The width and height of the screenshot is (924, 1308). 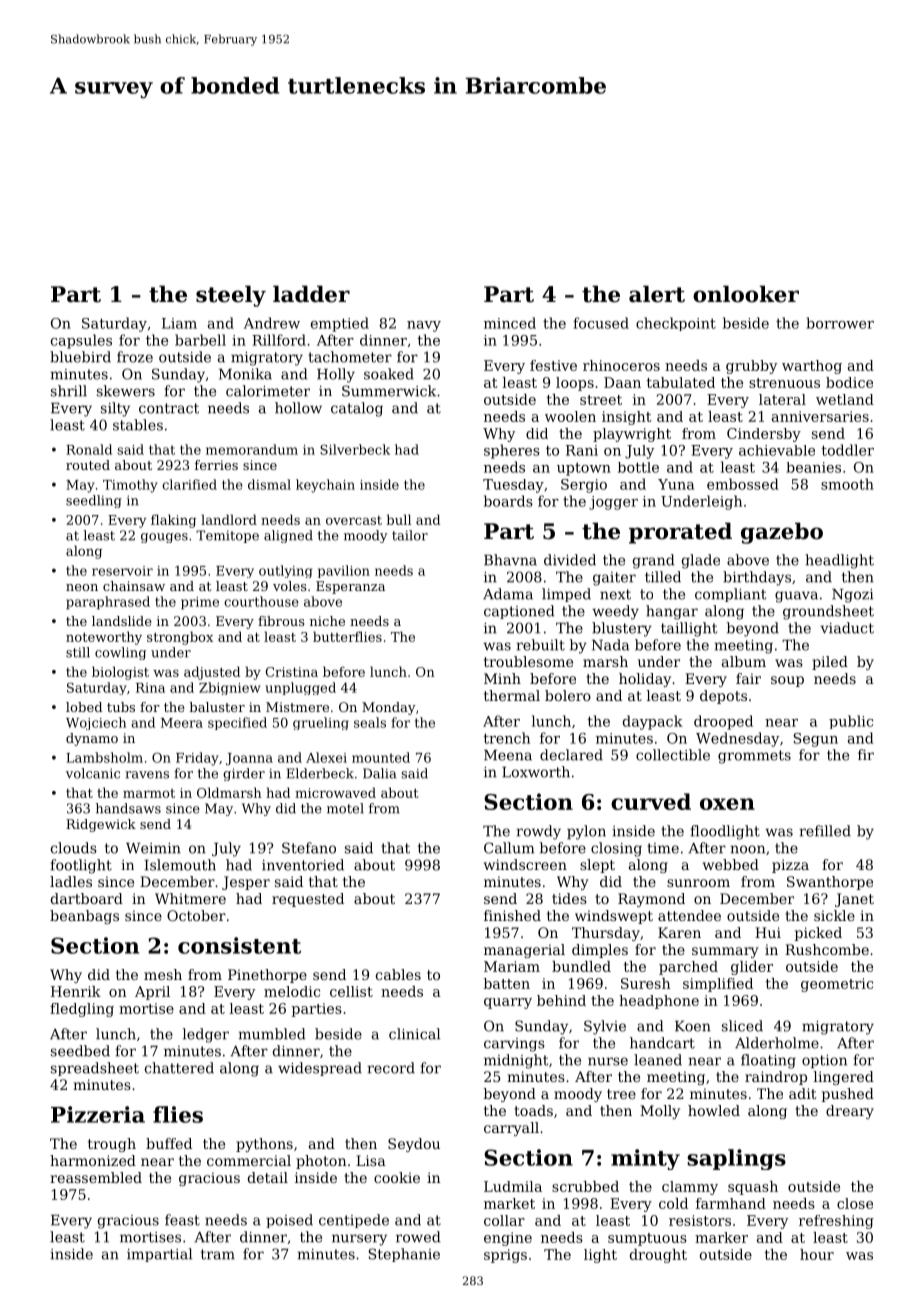 I want to click on hour, so click(x=817, y=1254).
